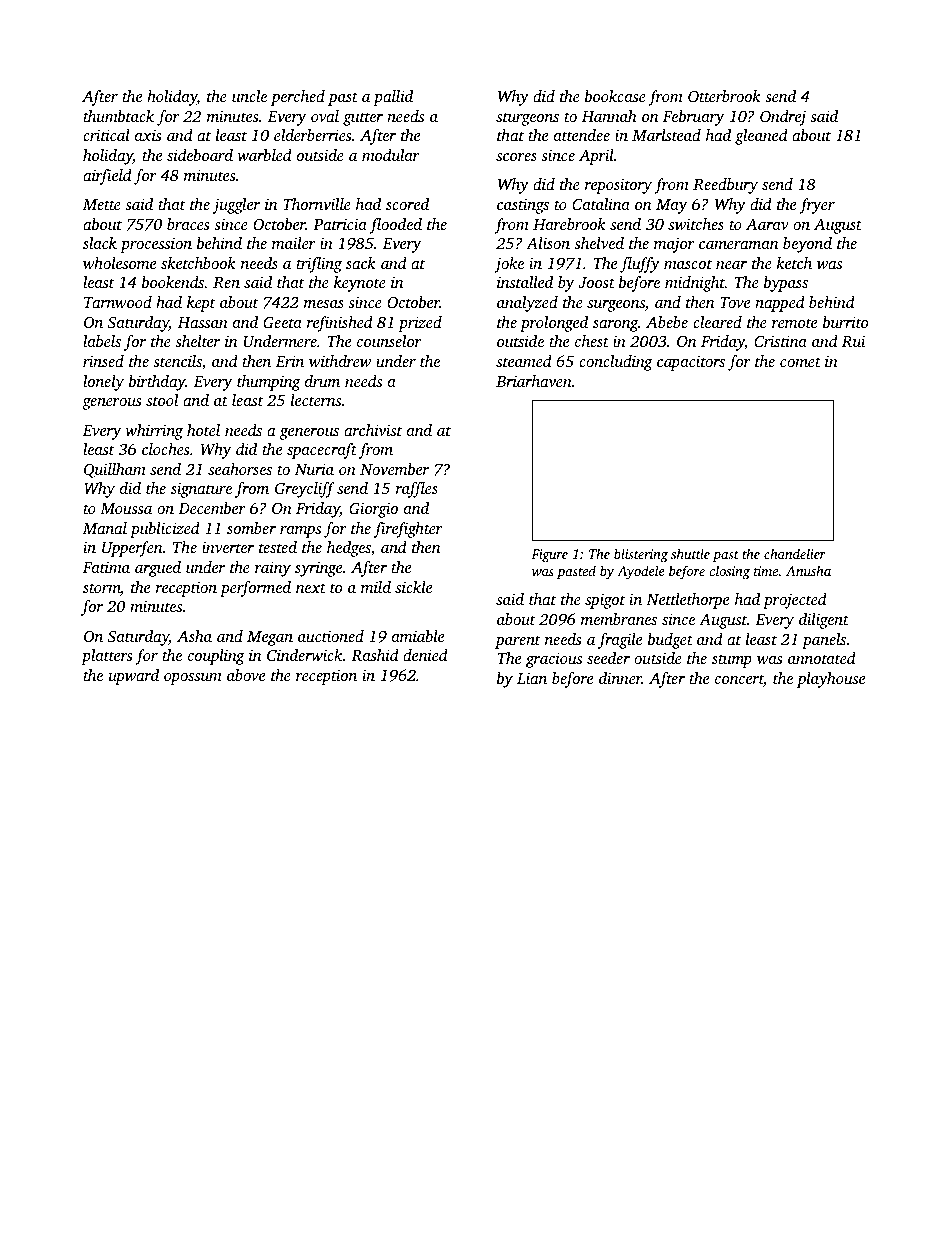 The image size is (952, 1233). What do you see at coordinates (767, 224) in the screenshot?
I see `Aarav` at bounding box center [767, 224].
